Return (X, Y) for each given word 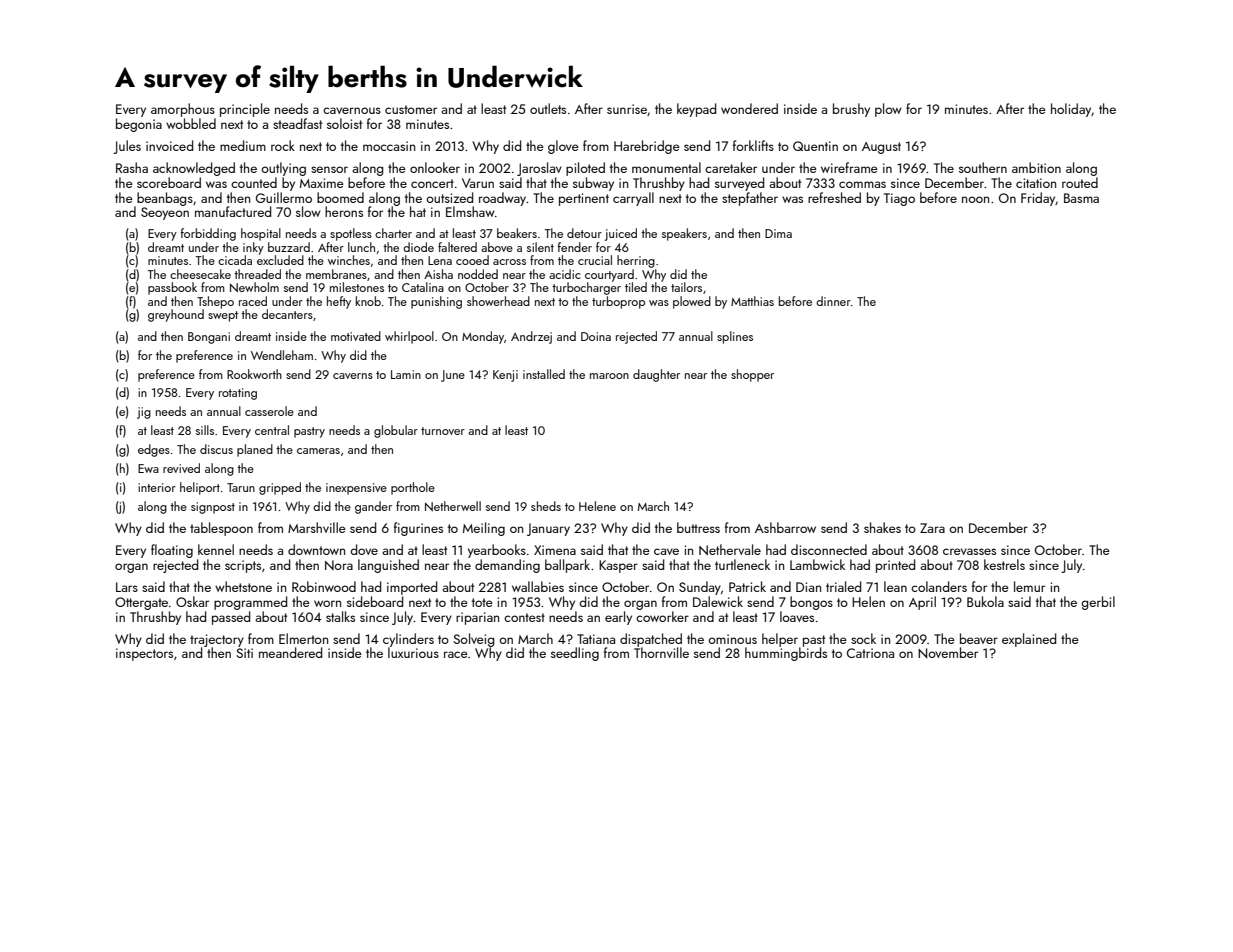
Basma (1081, 198)
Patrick (747, 586)
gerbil (1098, 603)
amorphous (183, 110)
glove (563, 147)
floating (172, 551)
